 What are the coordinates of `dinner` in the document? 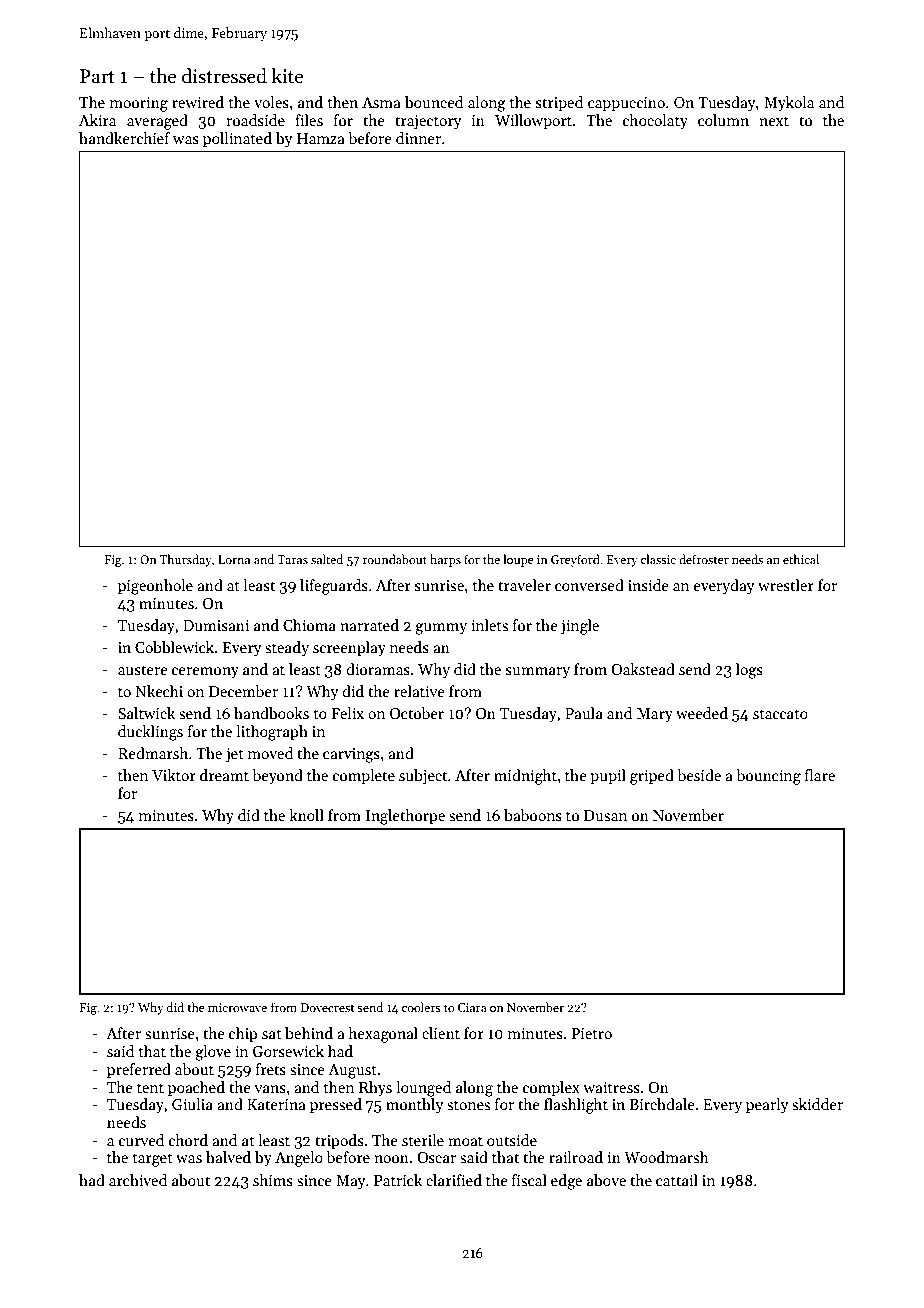 It's located at (418, 138).
